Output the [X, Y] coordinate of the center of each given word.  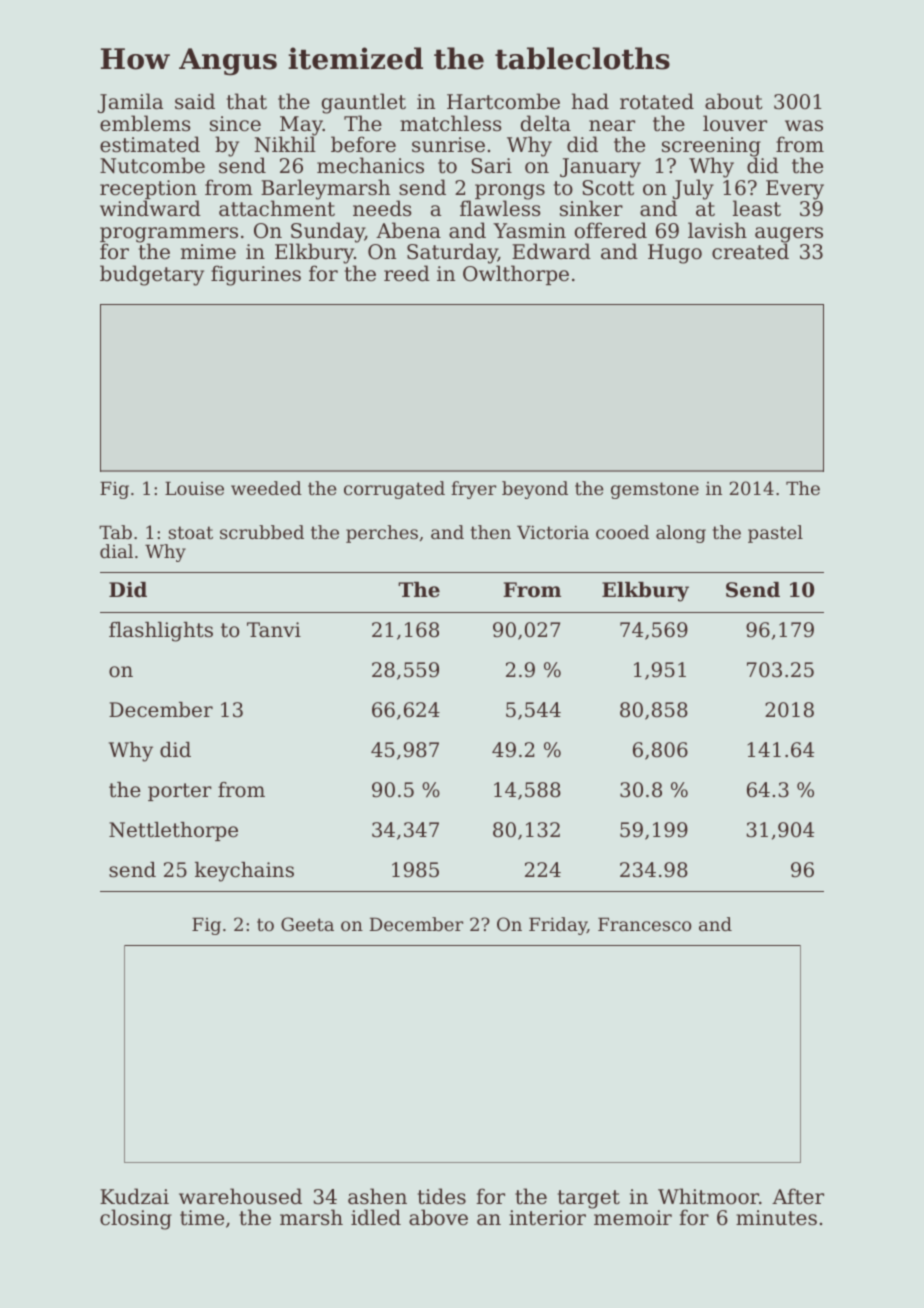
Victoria [553, 532]
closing [136, 1219]
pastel [775, 534]
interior [547, 1218]
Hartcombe [503, 101]
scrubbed [262, 532]
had [590, 101]
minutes [776, 1218]
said [195, 101]
